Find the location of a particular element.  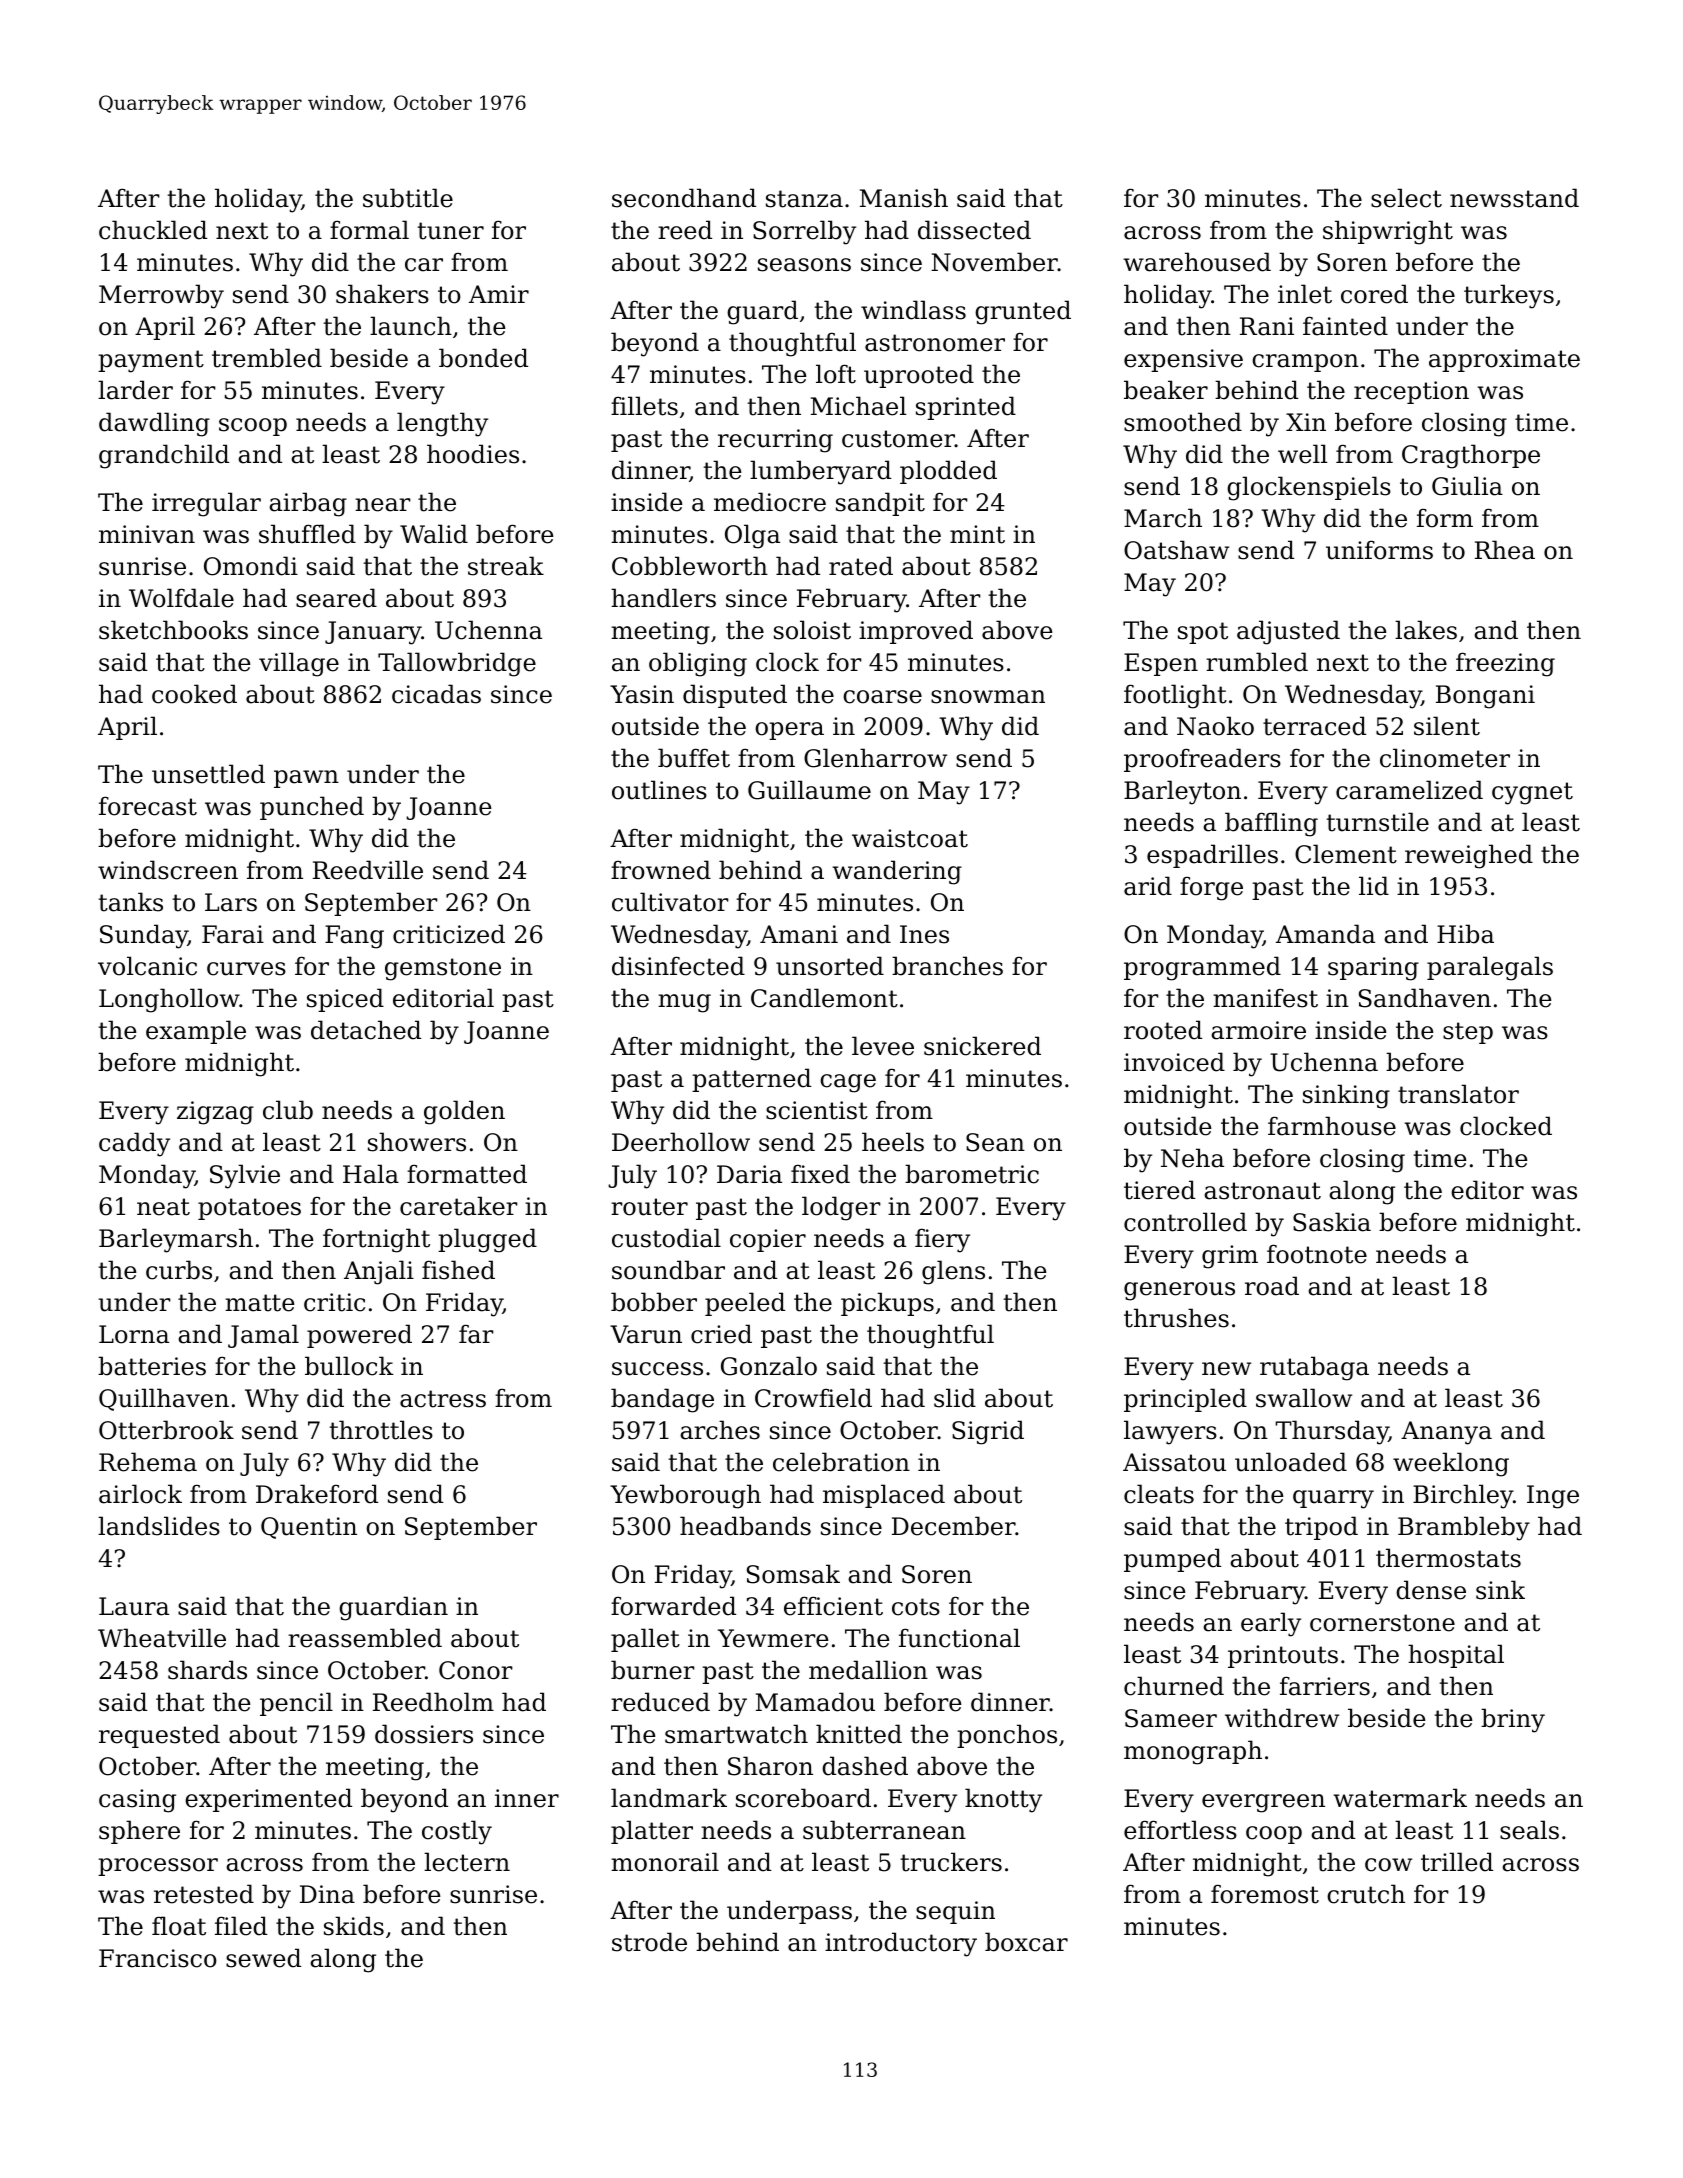

fortnight is located at coordinates (376, 1240).
